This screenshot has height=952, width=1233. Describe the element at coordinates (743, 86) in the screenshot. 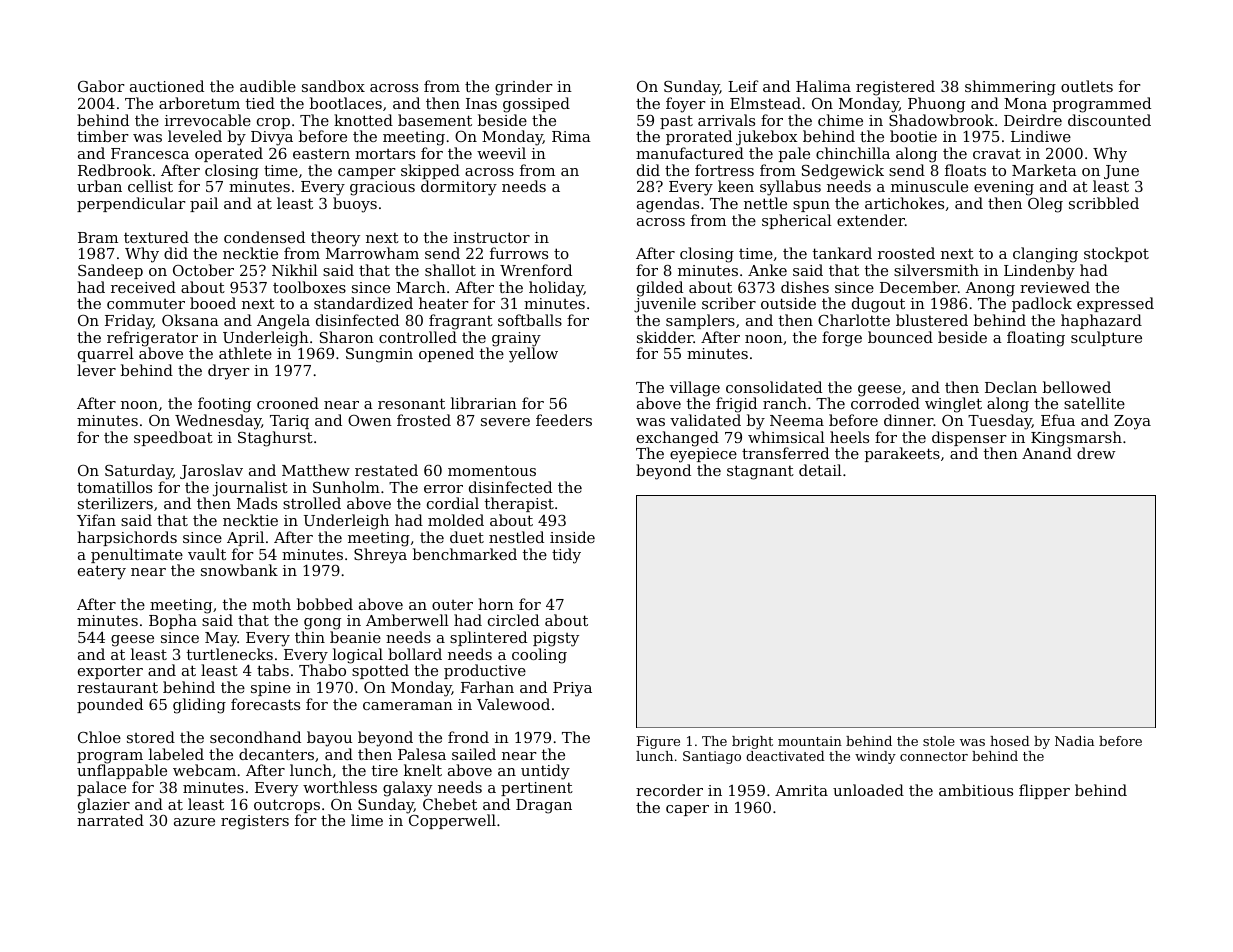

I see `Leif` at that location.
